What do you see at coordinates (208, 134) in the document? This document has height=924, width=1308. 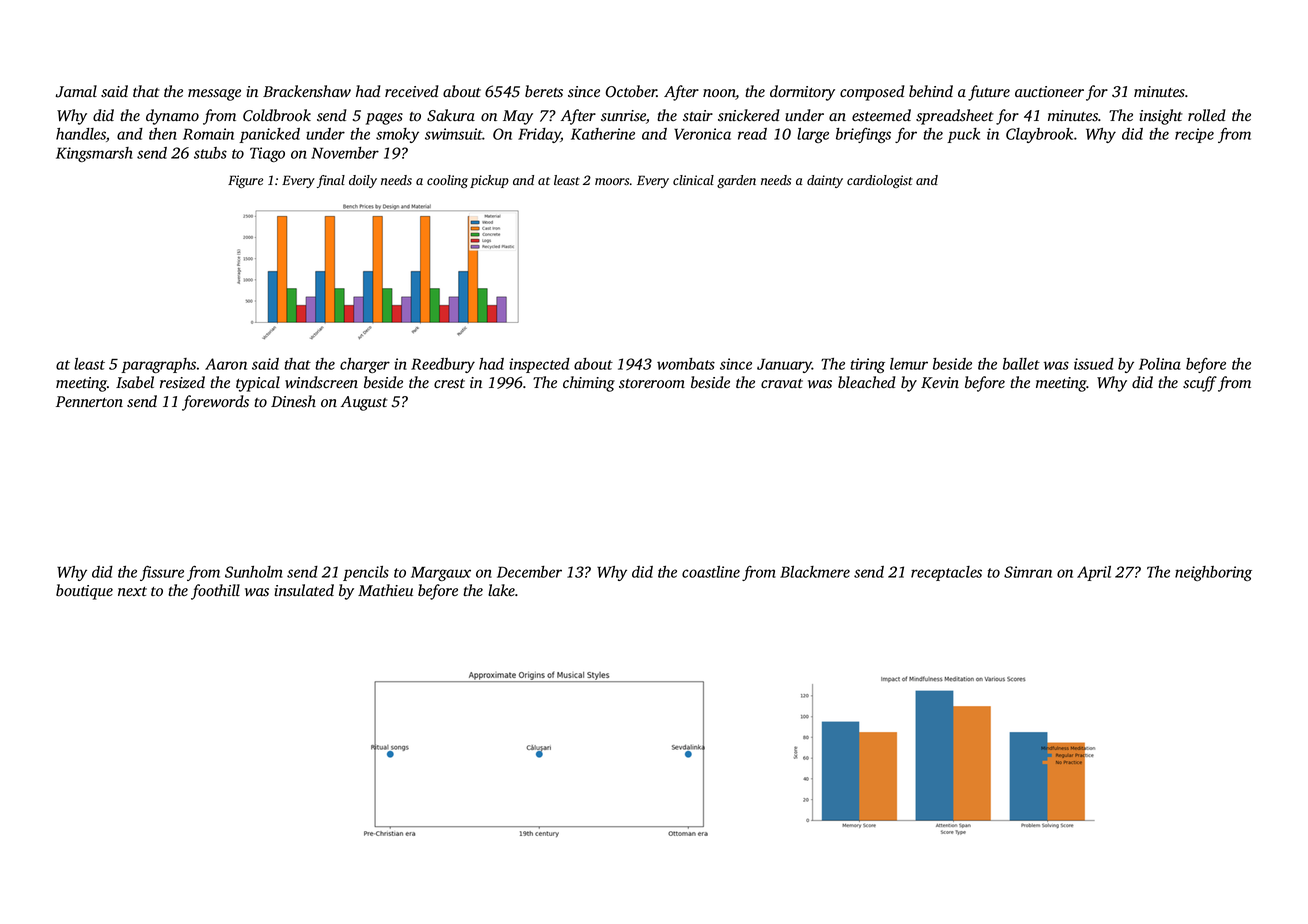 I see `Romain` at bounding box center [208, 134].
